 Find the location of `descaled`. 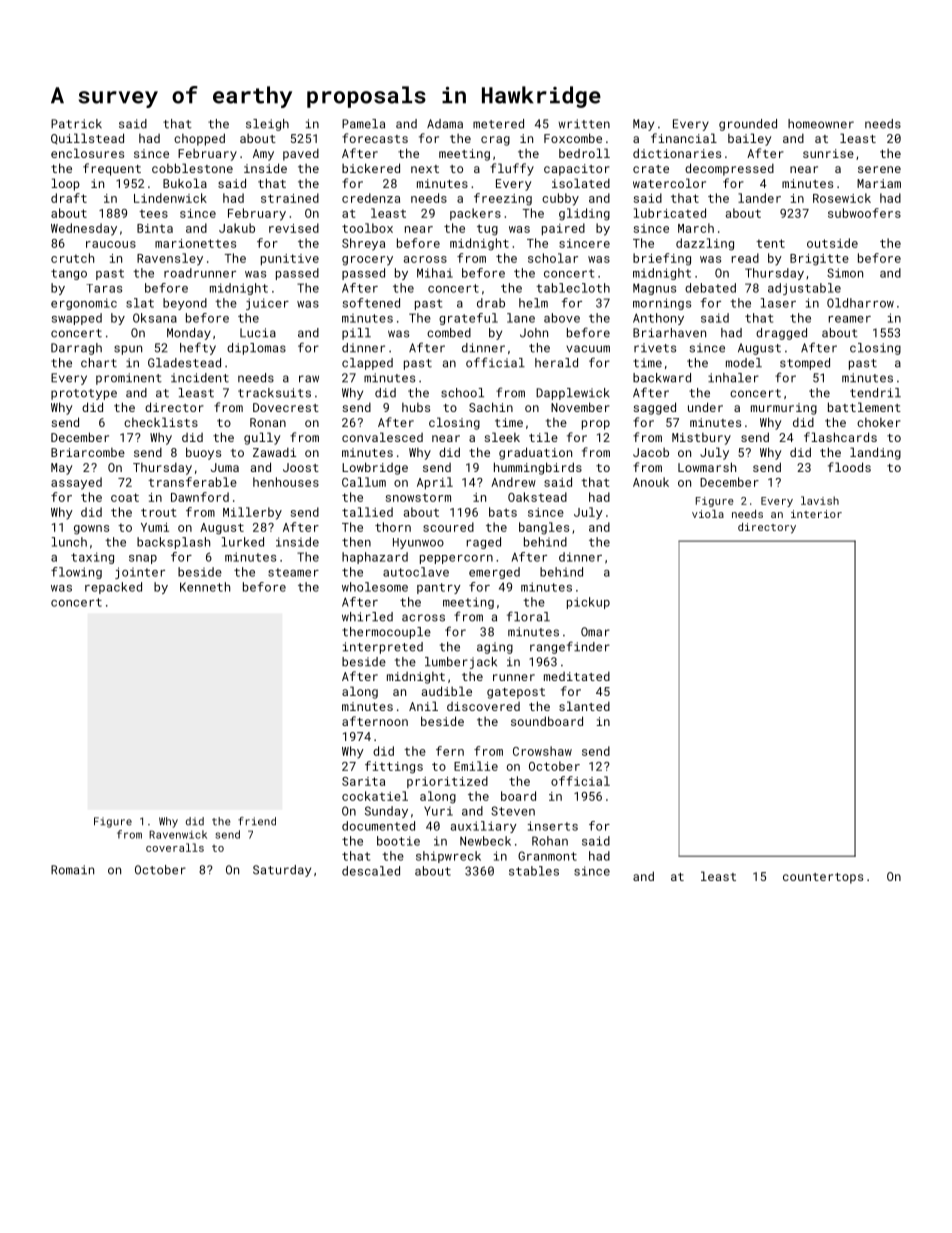

descaled is located at coordinates (371, 871).
